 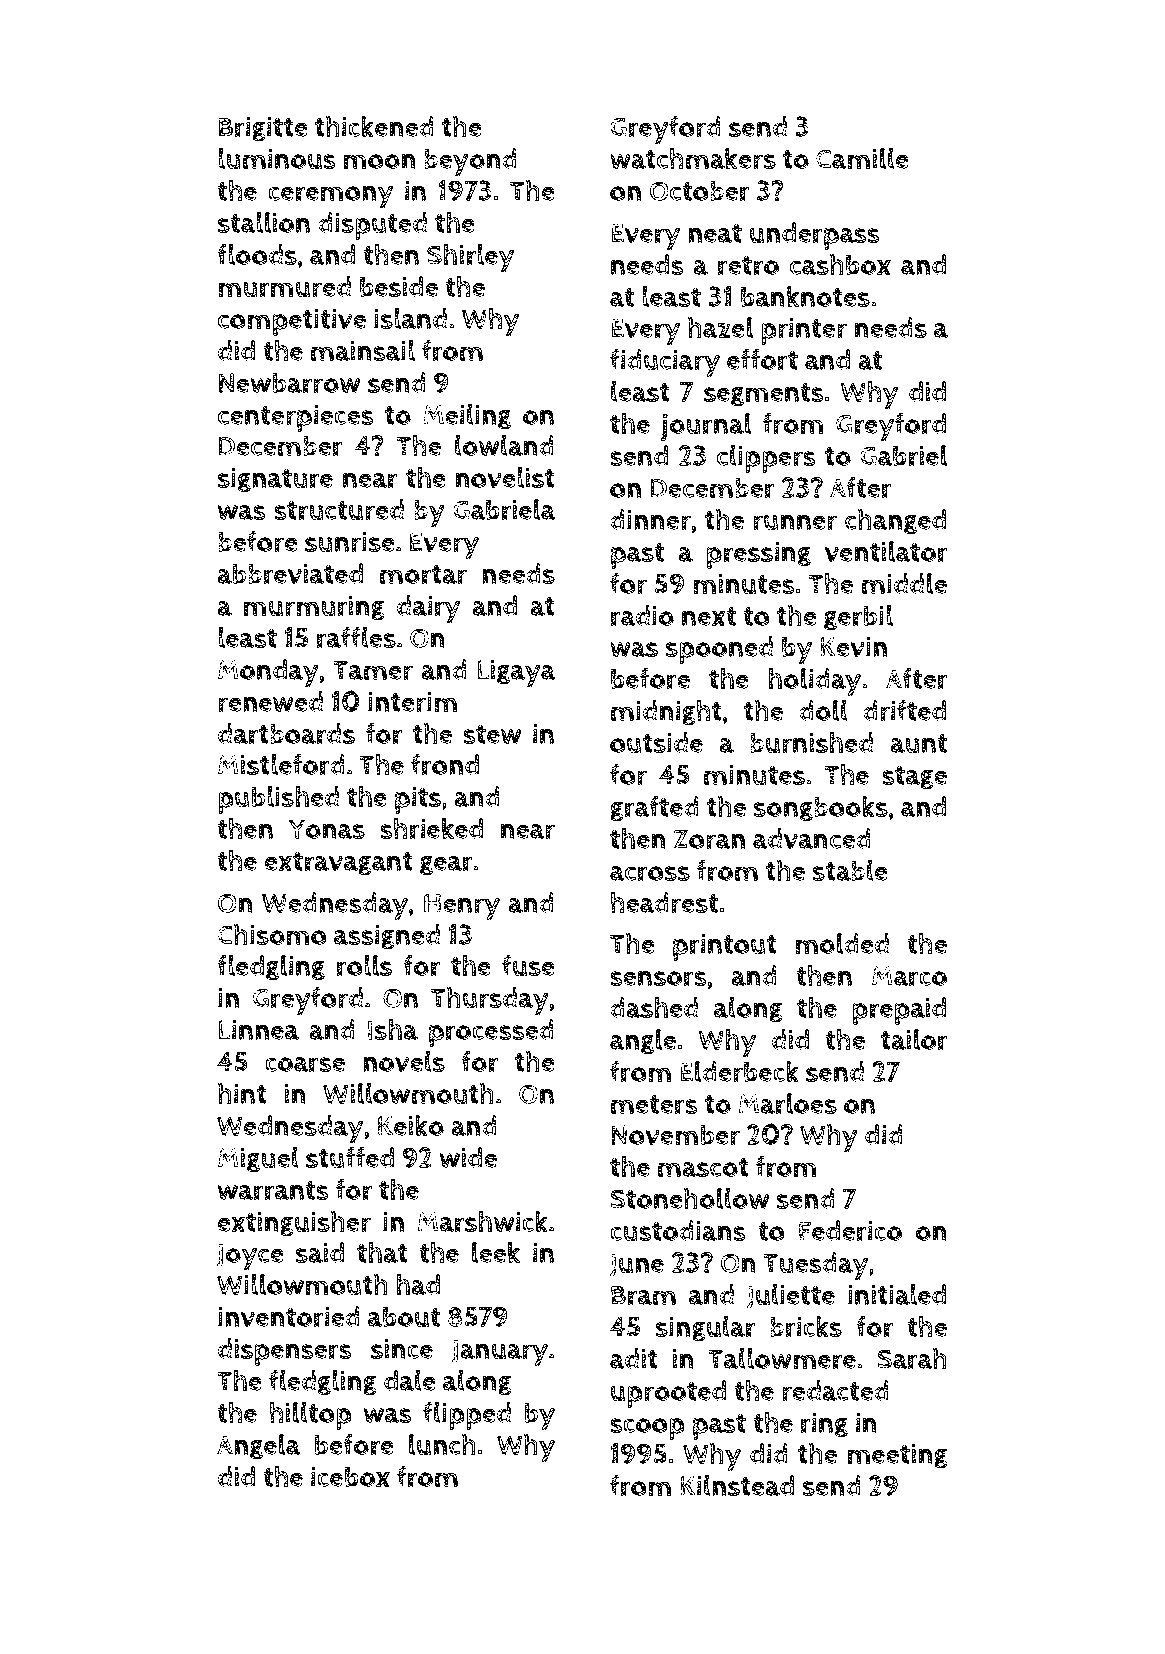 What do you see at coordinates (895, 521) in the document?
I see `changed` at bounding box center [895, 521].
